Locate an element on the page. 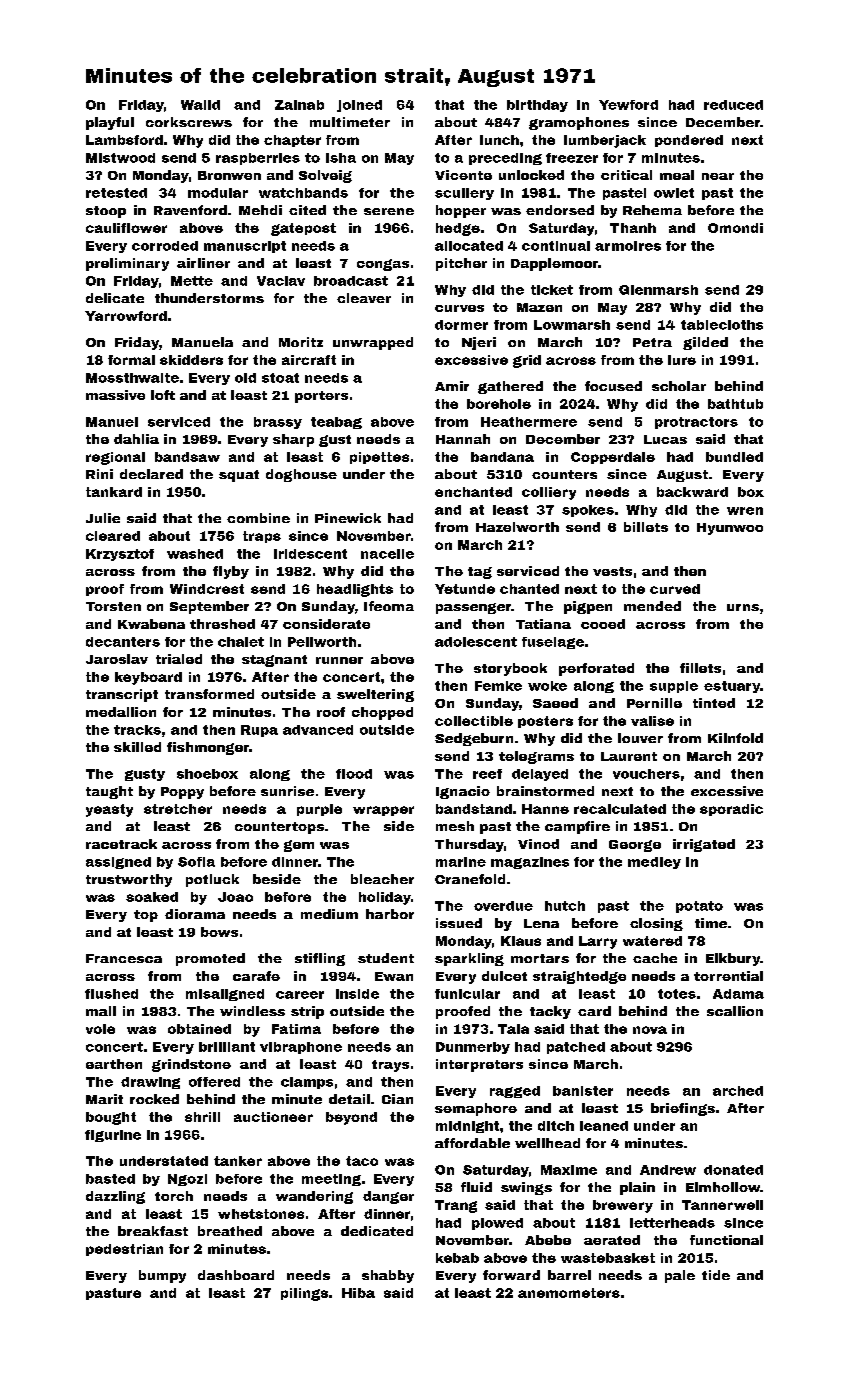 The width and height of the document is (849, 1400). Solveig is located at coordinates (325, 176).
